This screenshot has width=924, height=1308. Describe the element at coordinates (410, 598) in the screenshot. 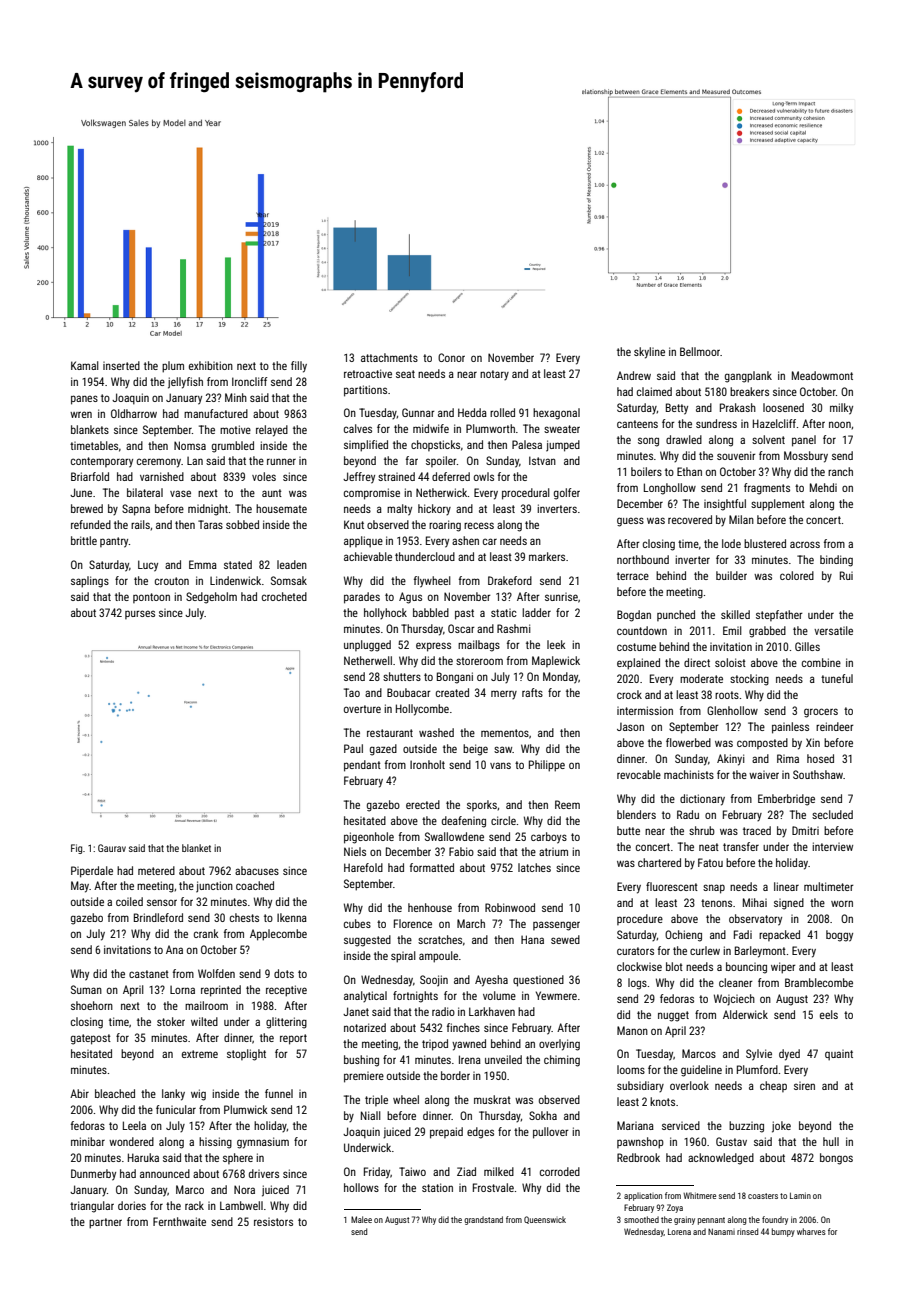

I see `Agus` at that location.
